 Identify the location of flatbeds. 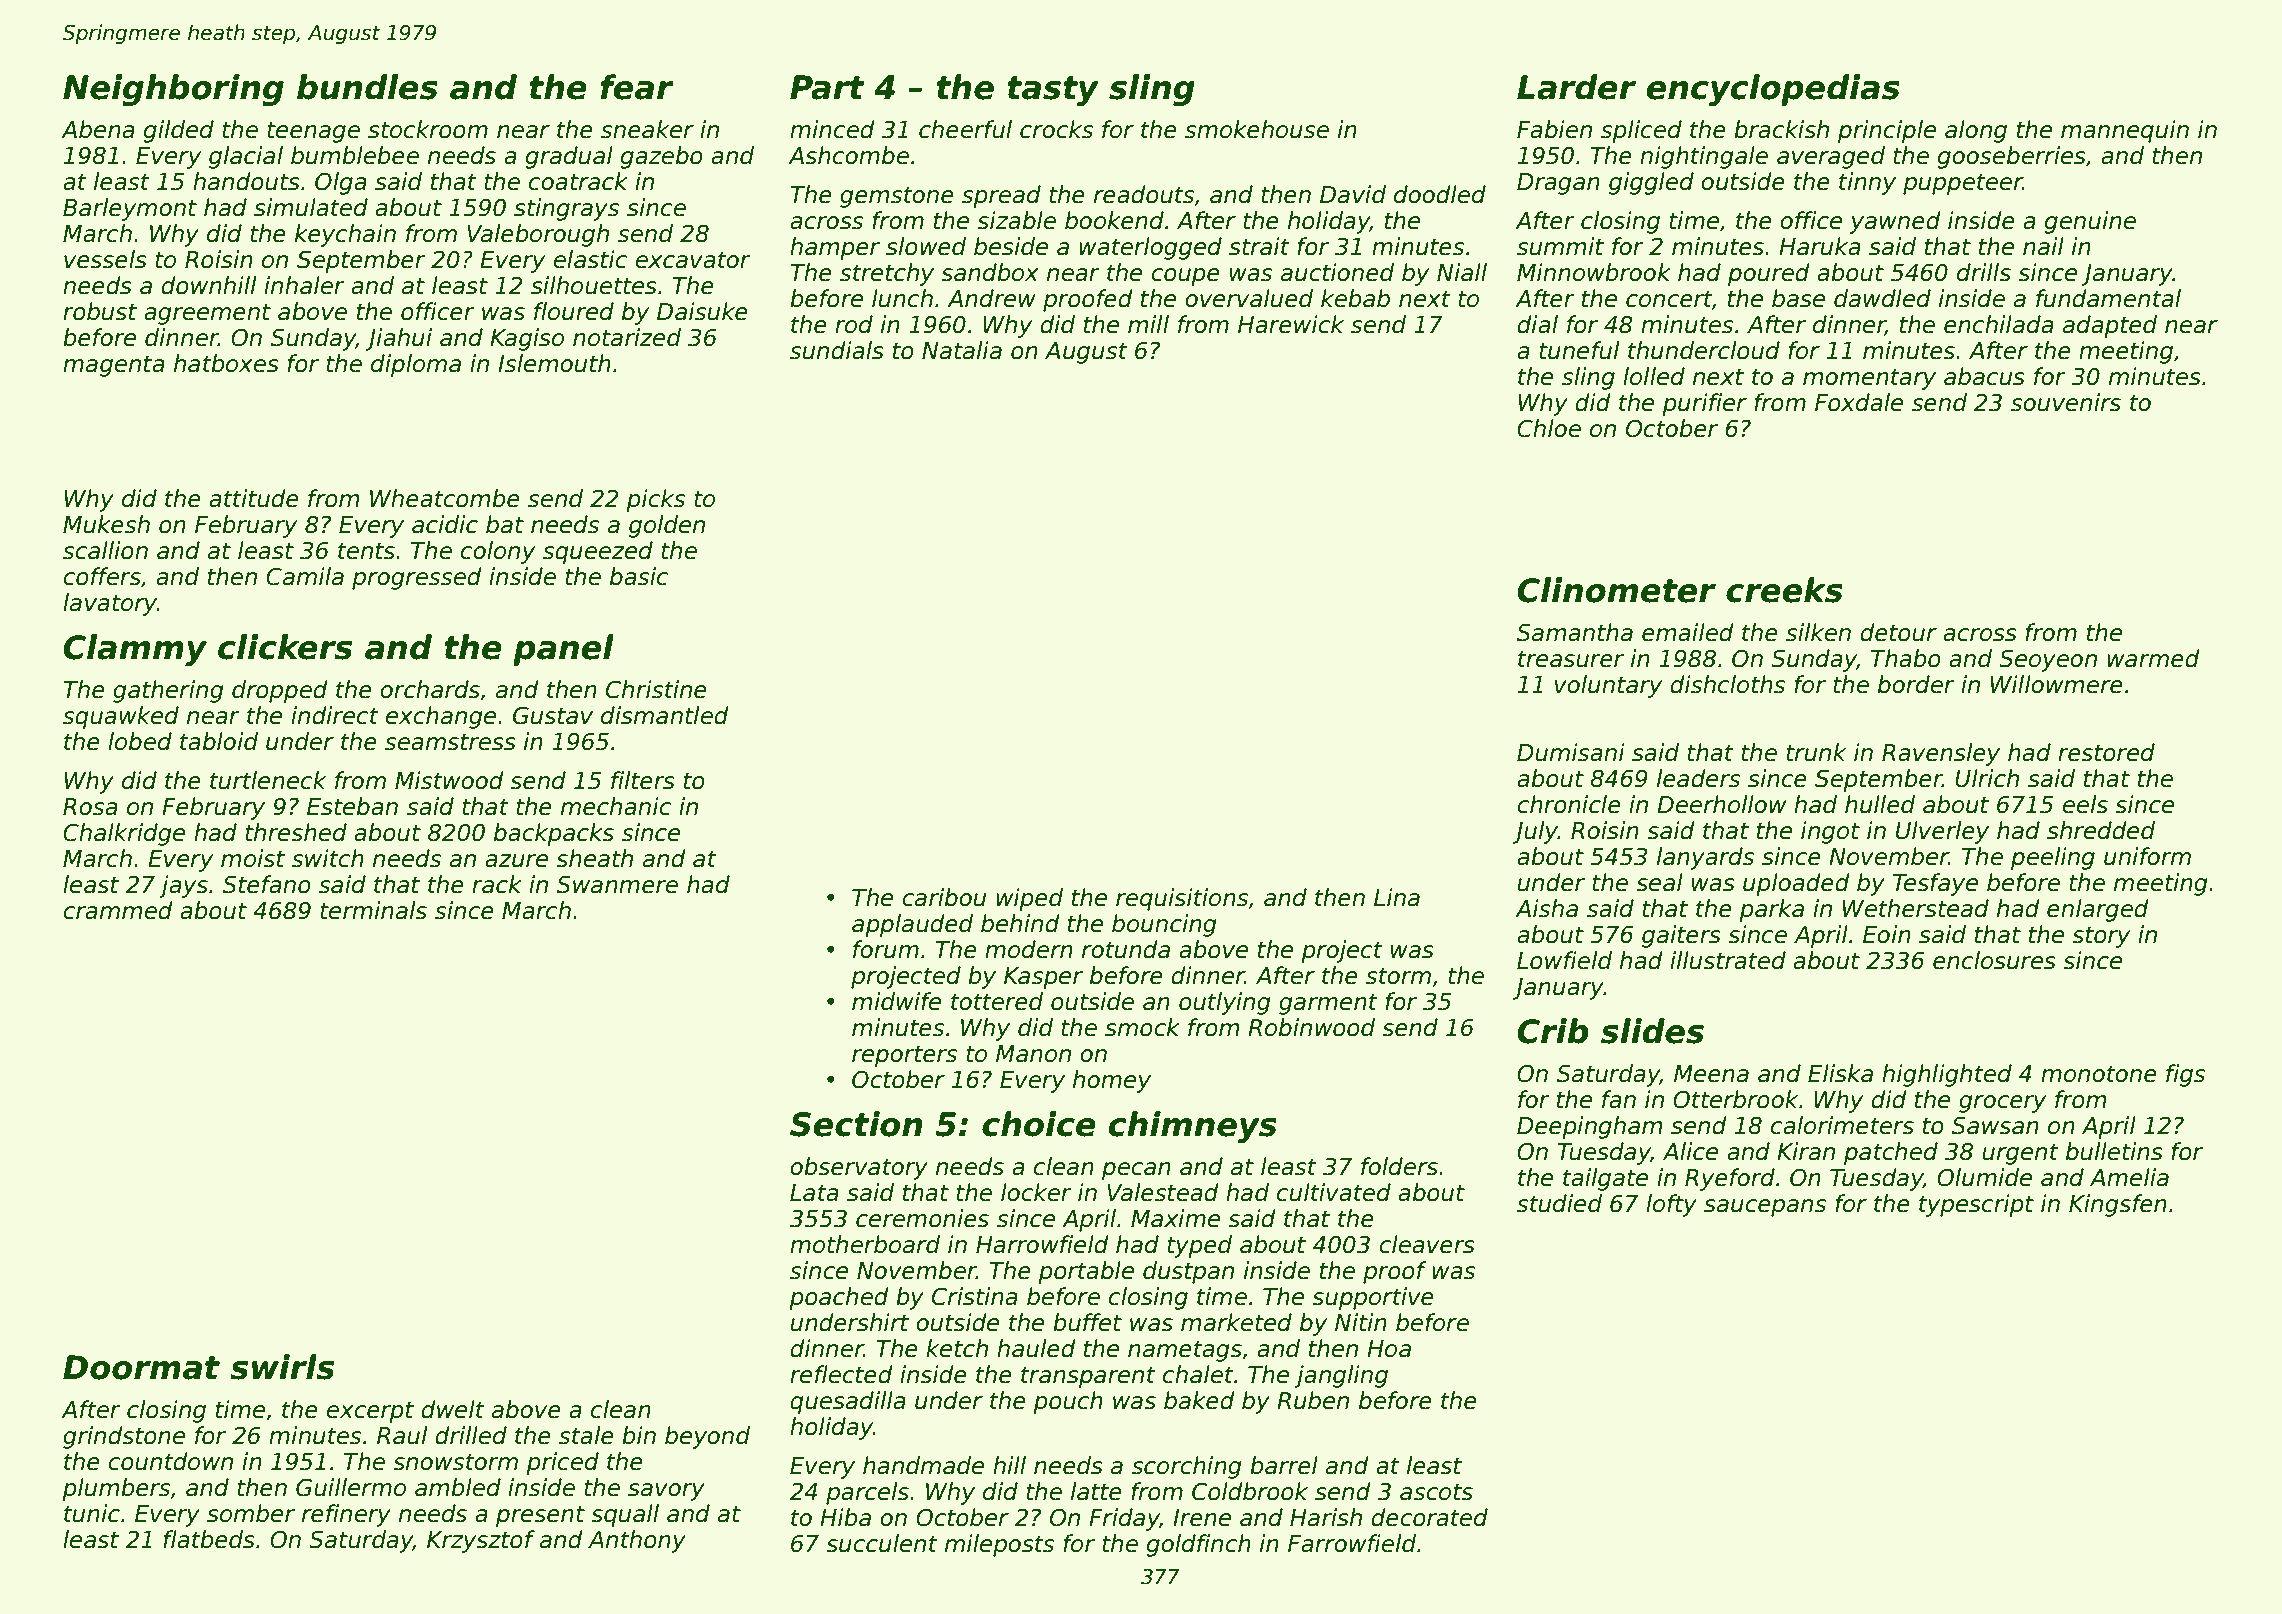
(209, 1539).
